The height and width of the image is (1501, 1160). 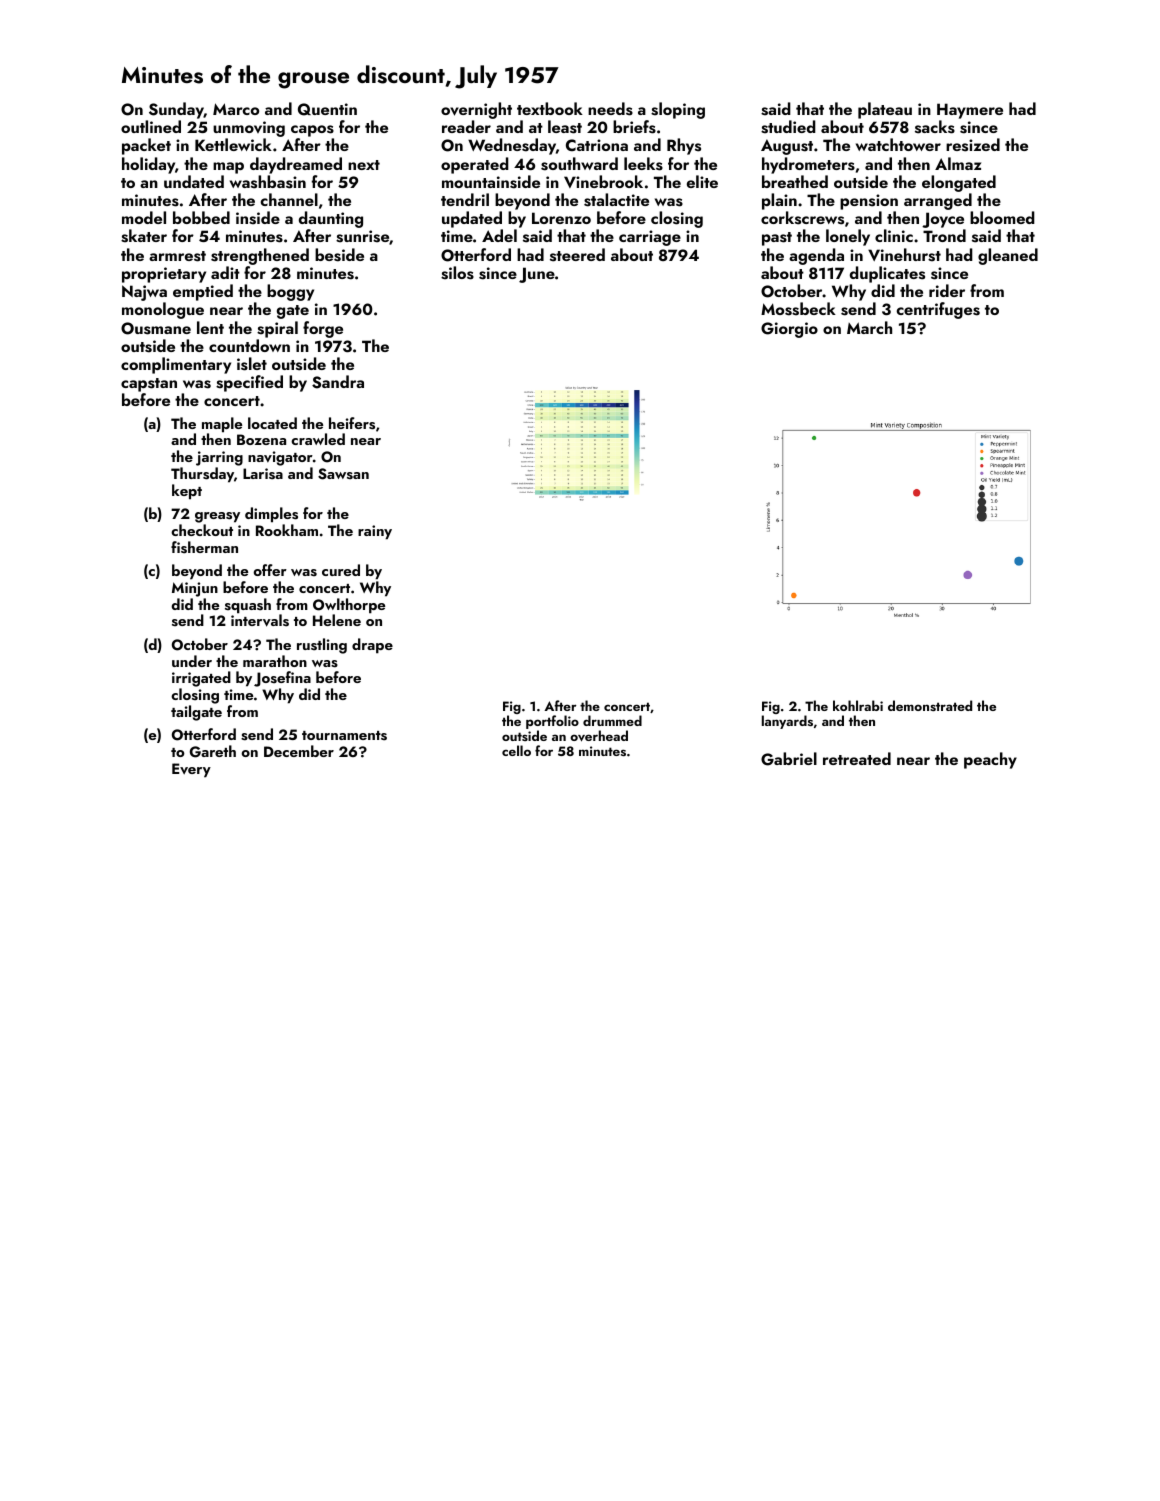 I want to click on cello, so click(x=516, y=750).
